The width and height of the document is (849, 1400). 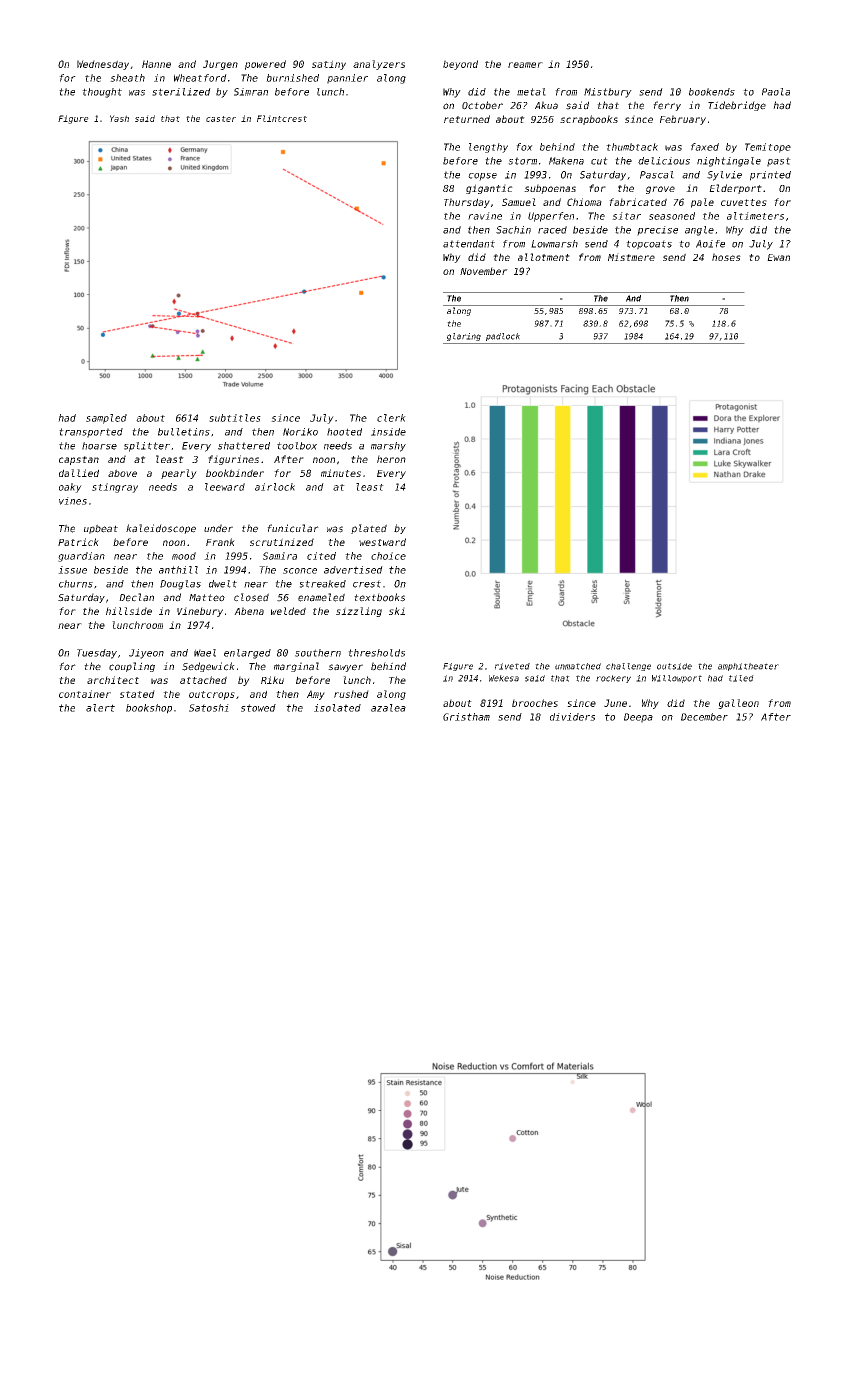 I want to click on beyond, so click(x=460, y=65).
